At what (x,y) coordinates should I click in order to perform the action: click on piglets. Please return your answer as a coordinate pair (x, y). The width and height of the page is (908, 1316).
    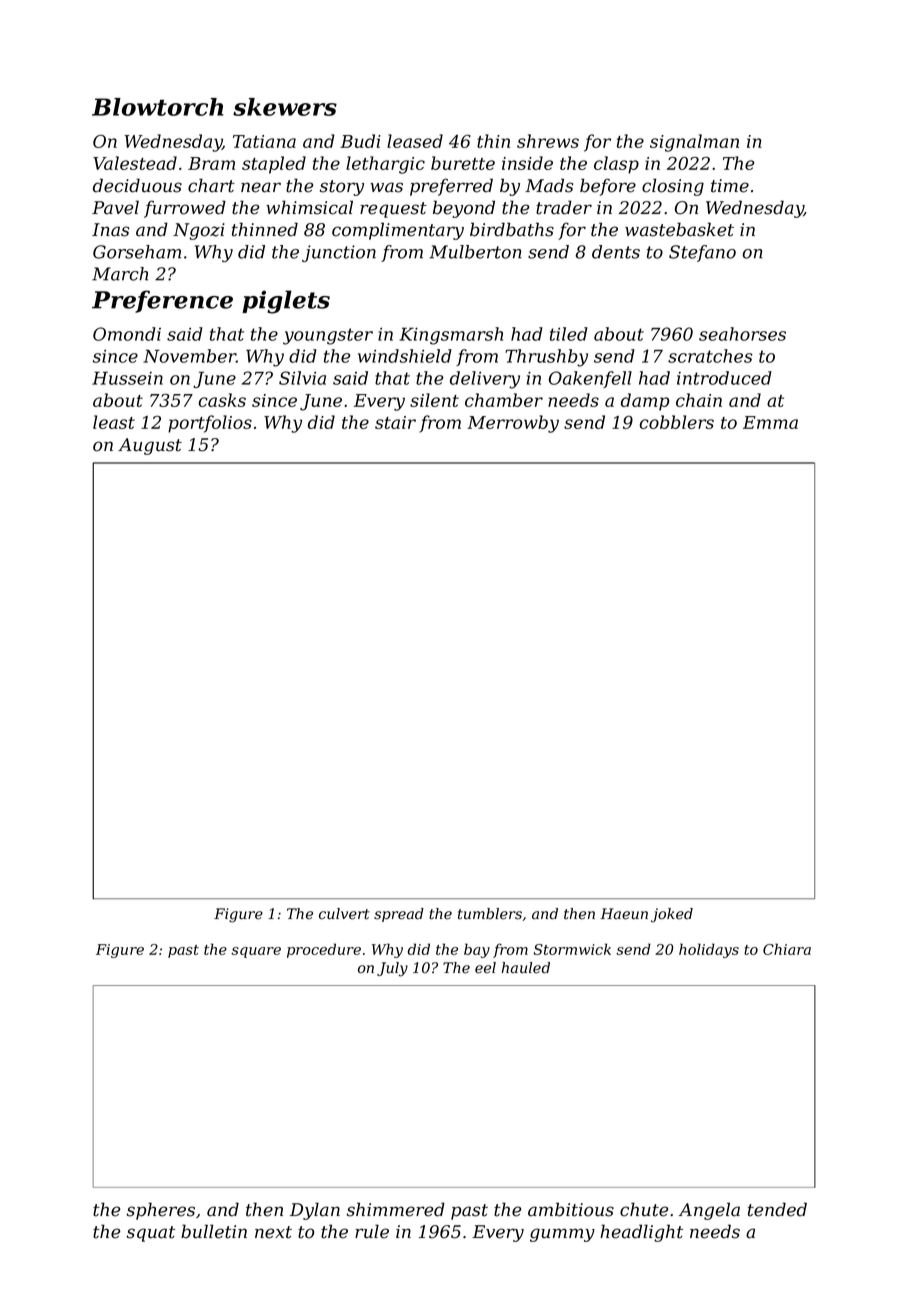
    Looking at the image, I should click on (286, 302).
